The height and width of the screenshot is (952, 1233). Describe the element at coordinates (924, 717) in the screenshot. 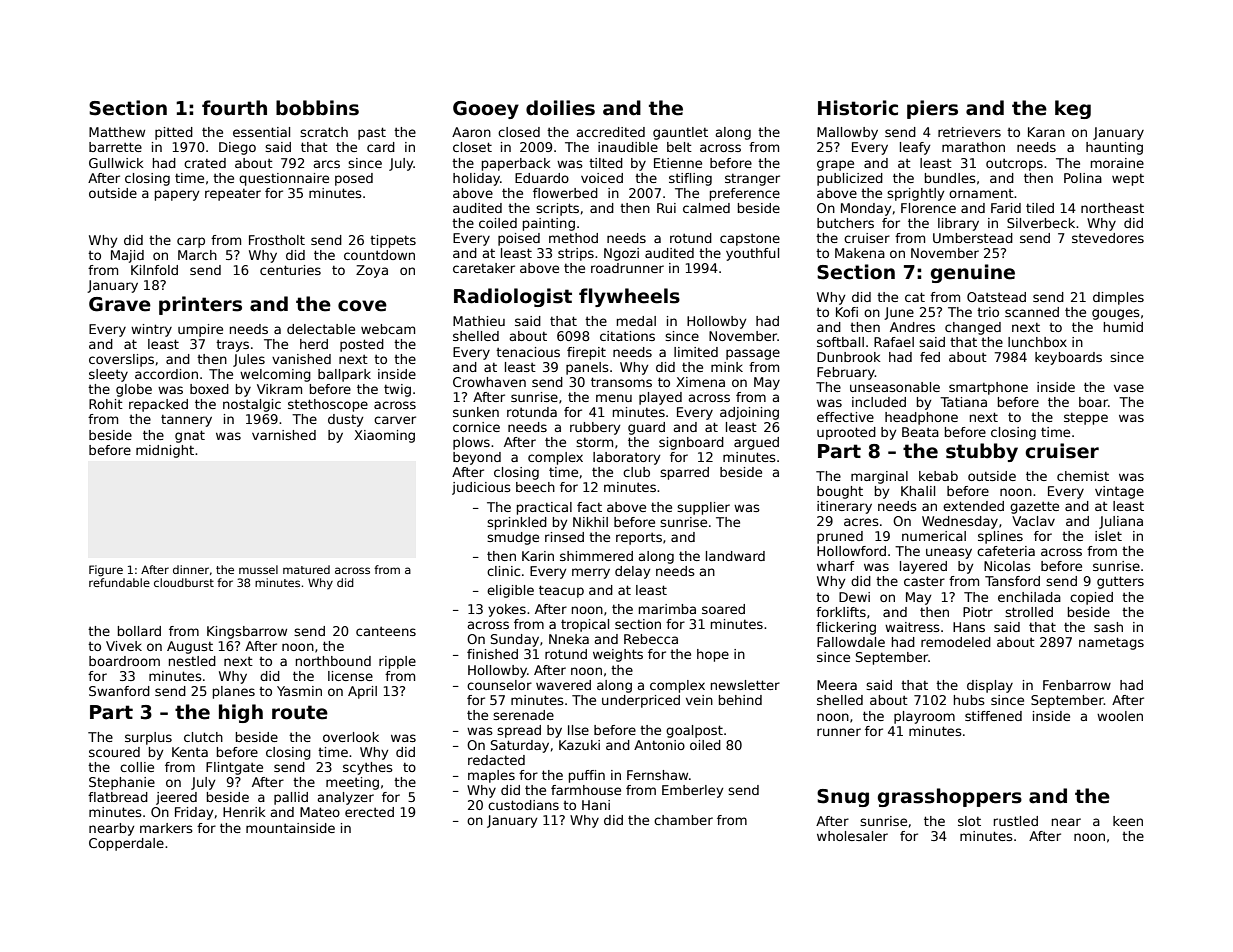

I see `playroom` at that location.
